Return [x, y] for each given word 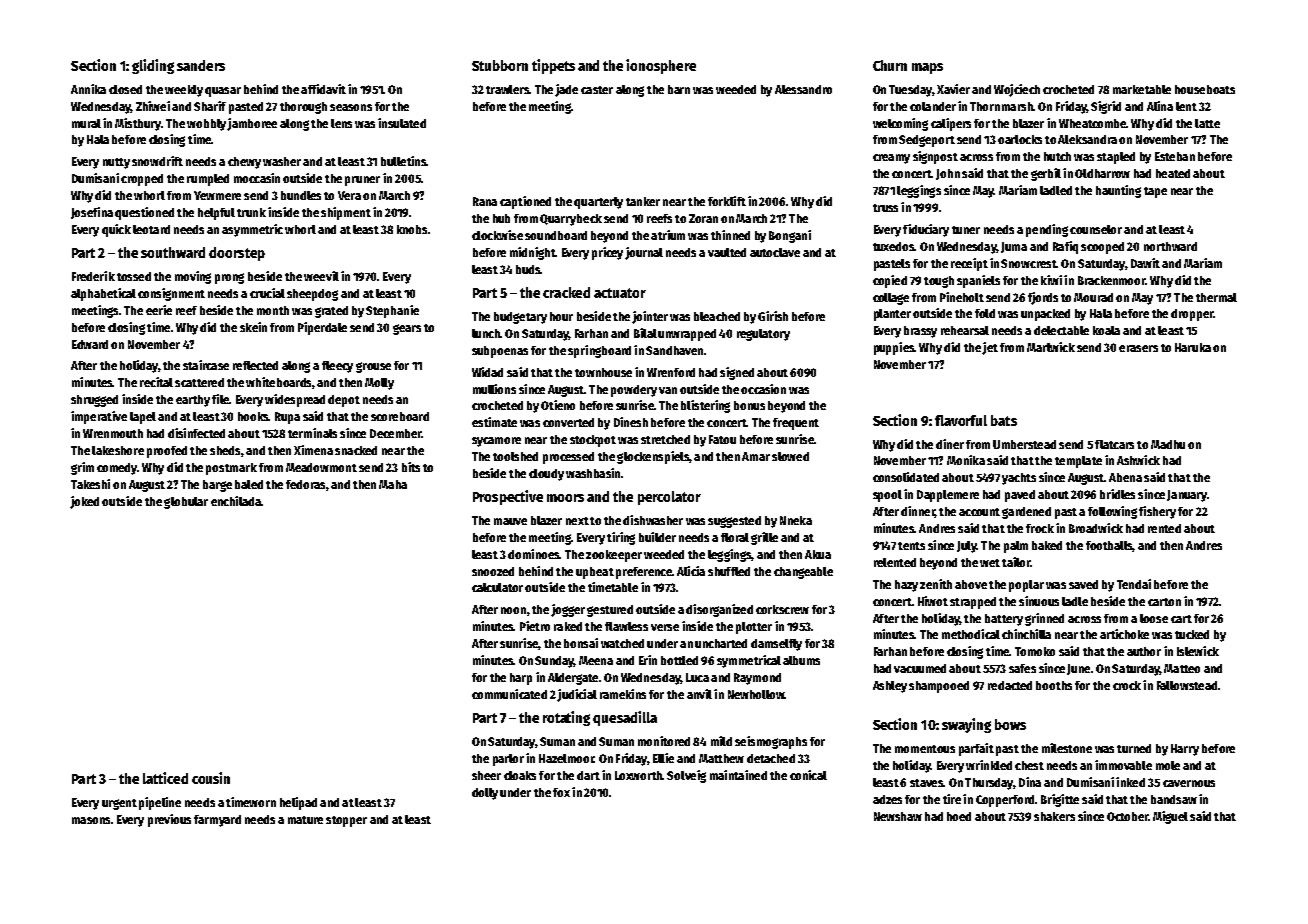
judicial [577, 695]
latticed [165, 778]
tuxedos [894, 246]
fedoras [305, 484]
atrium [668, 235]
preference [644, 573]
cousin [211, 778]
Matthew [721, 758]
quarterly [598, 203]
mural [86, 123]
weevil [321, 276]
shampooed [939, 687]
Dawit [1145, 263]
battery [1004, 620]
